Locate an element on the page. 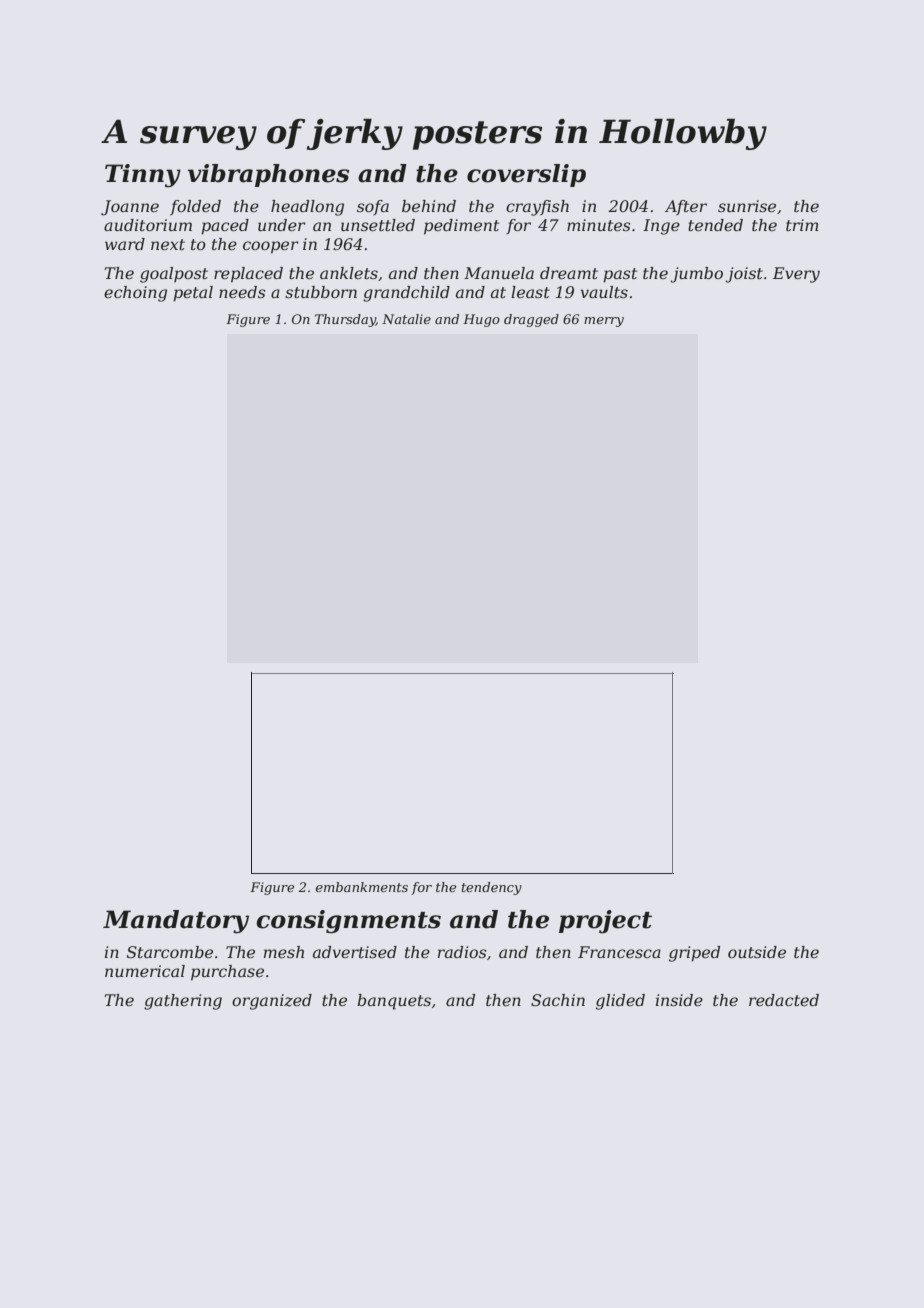 The image size is (924, 1308). Natalie is located at coordinates (406, 319).
